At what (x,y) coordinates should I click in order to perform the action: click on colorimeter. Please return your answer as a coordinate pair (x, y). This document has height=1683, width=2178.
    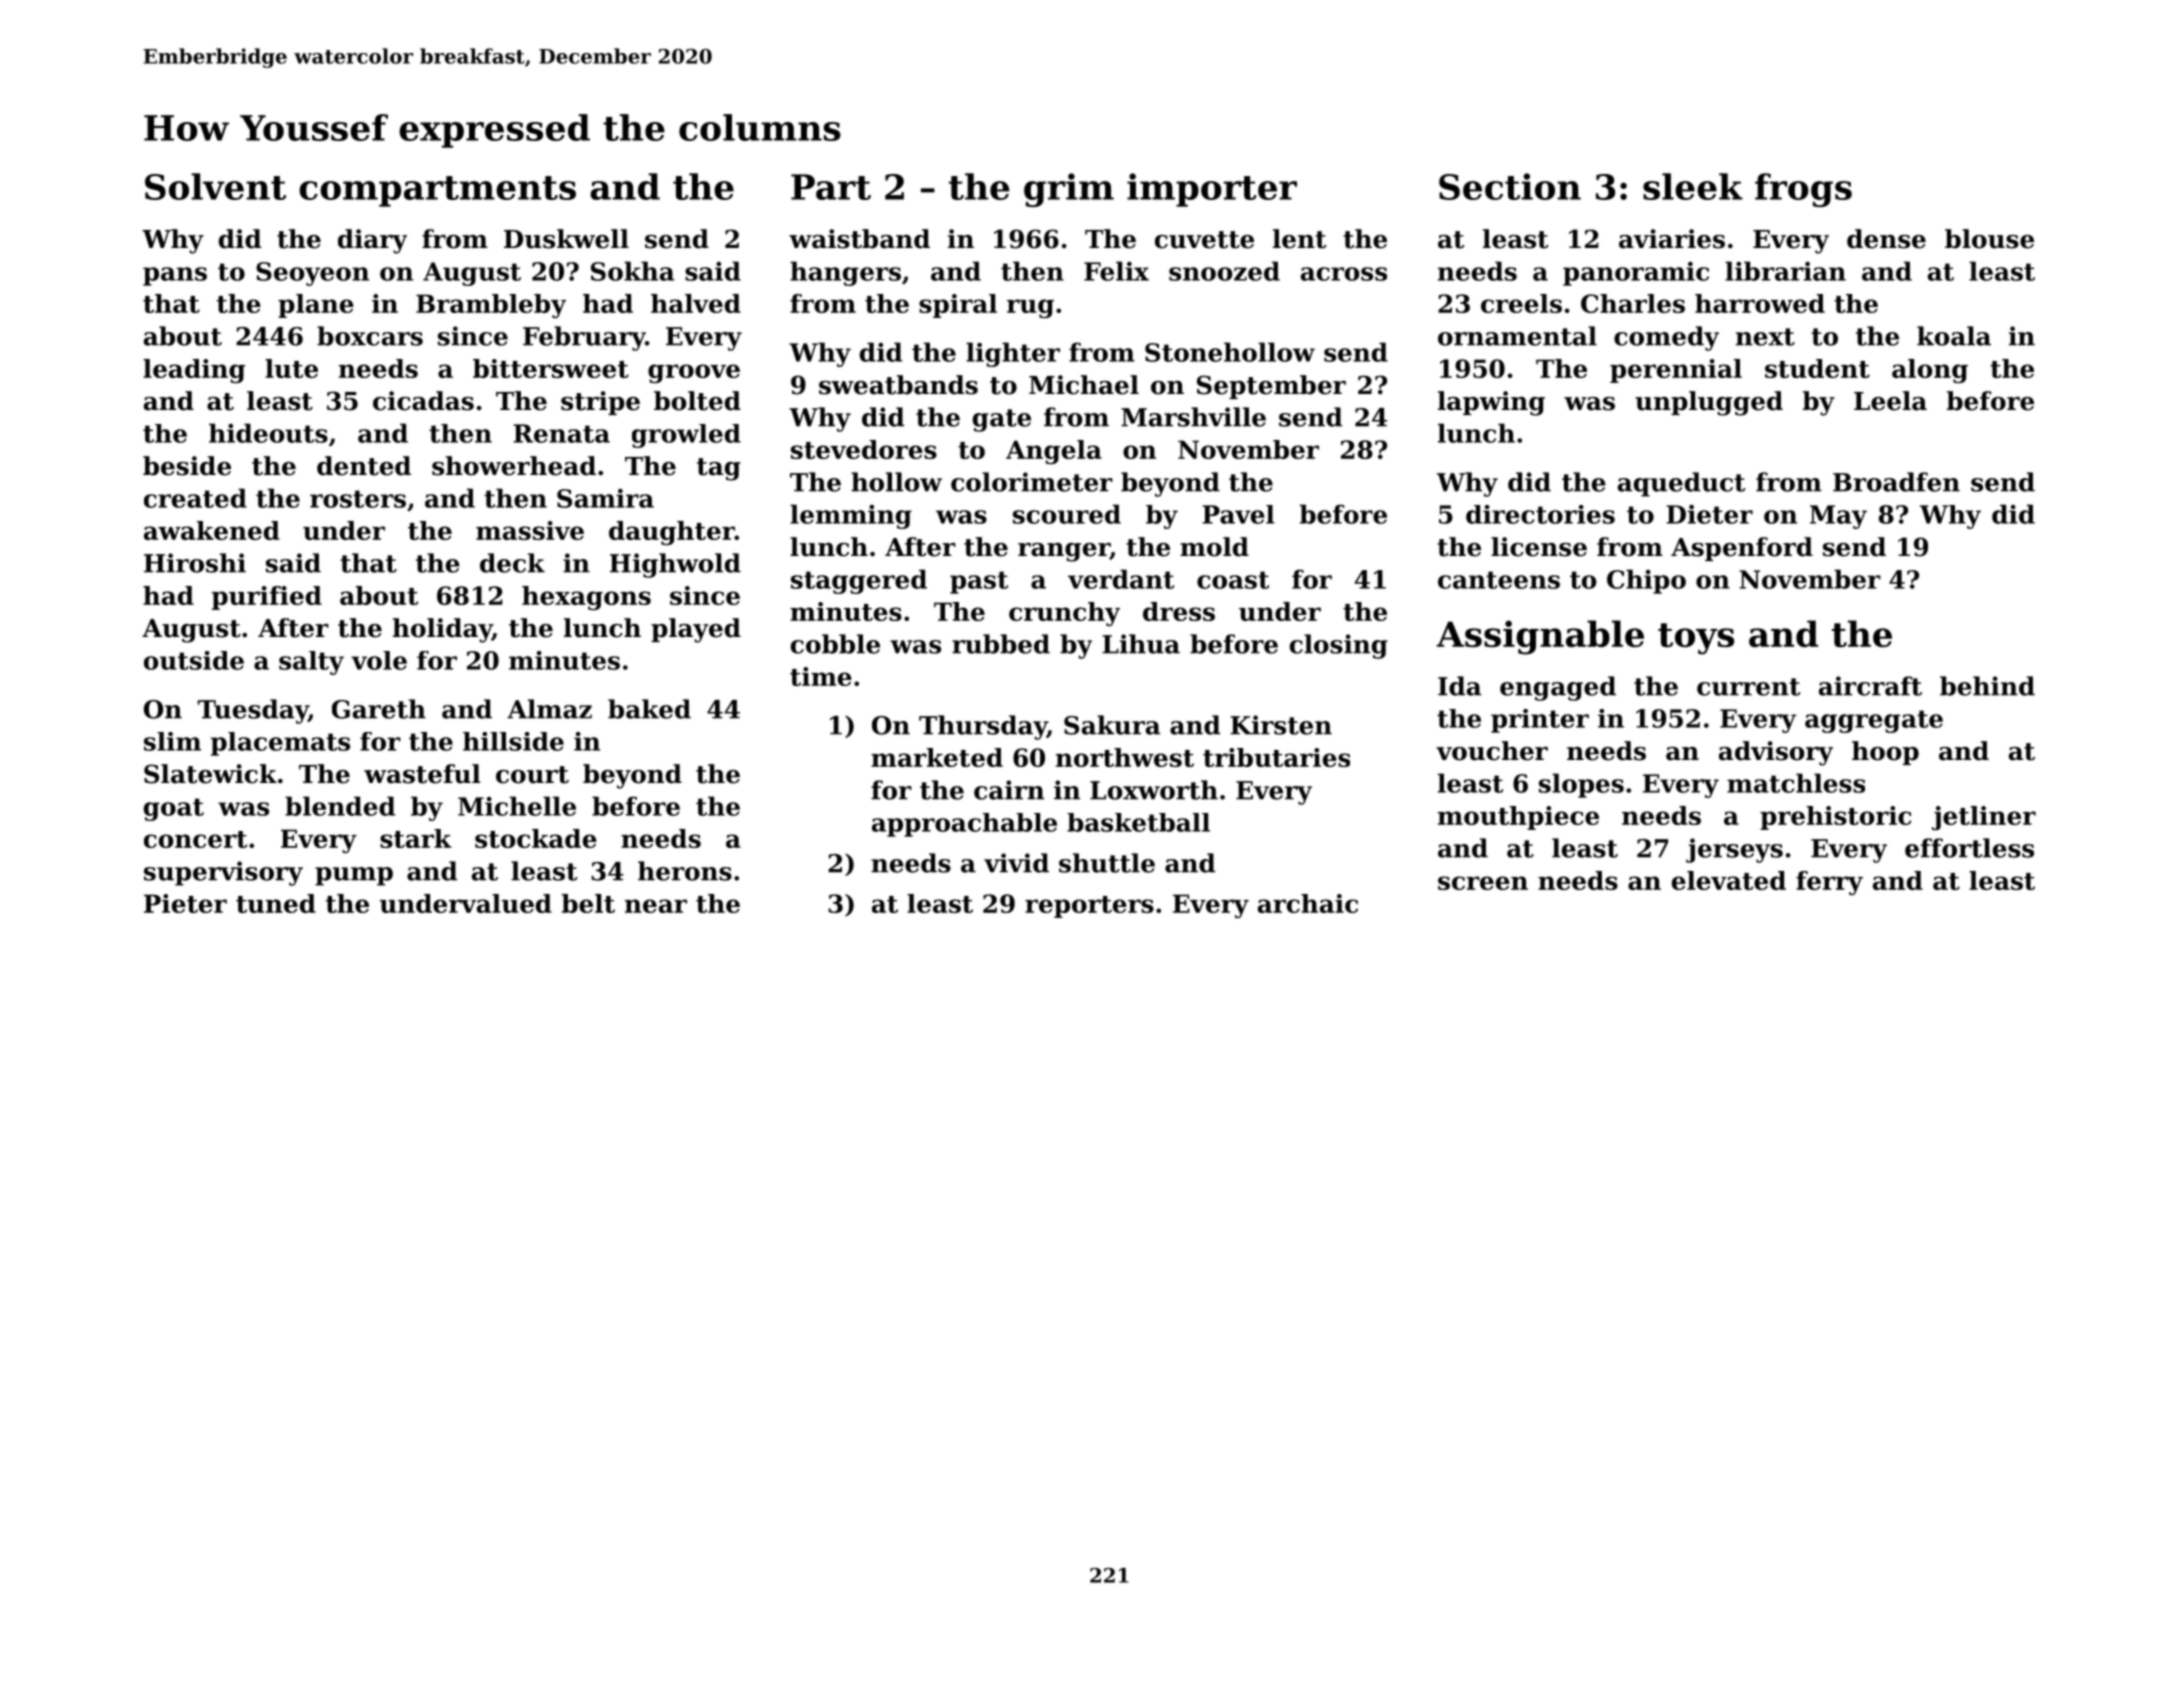
    Looking at the image, I should click on (1032, 482).
